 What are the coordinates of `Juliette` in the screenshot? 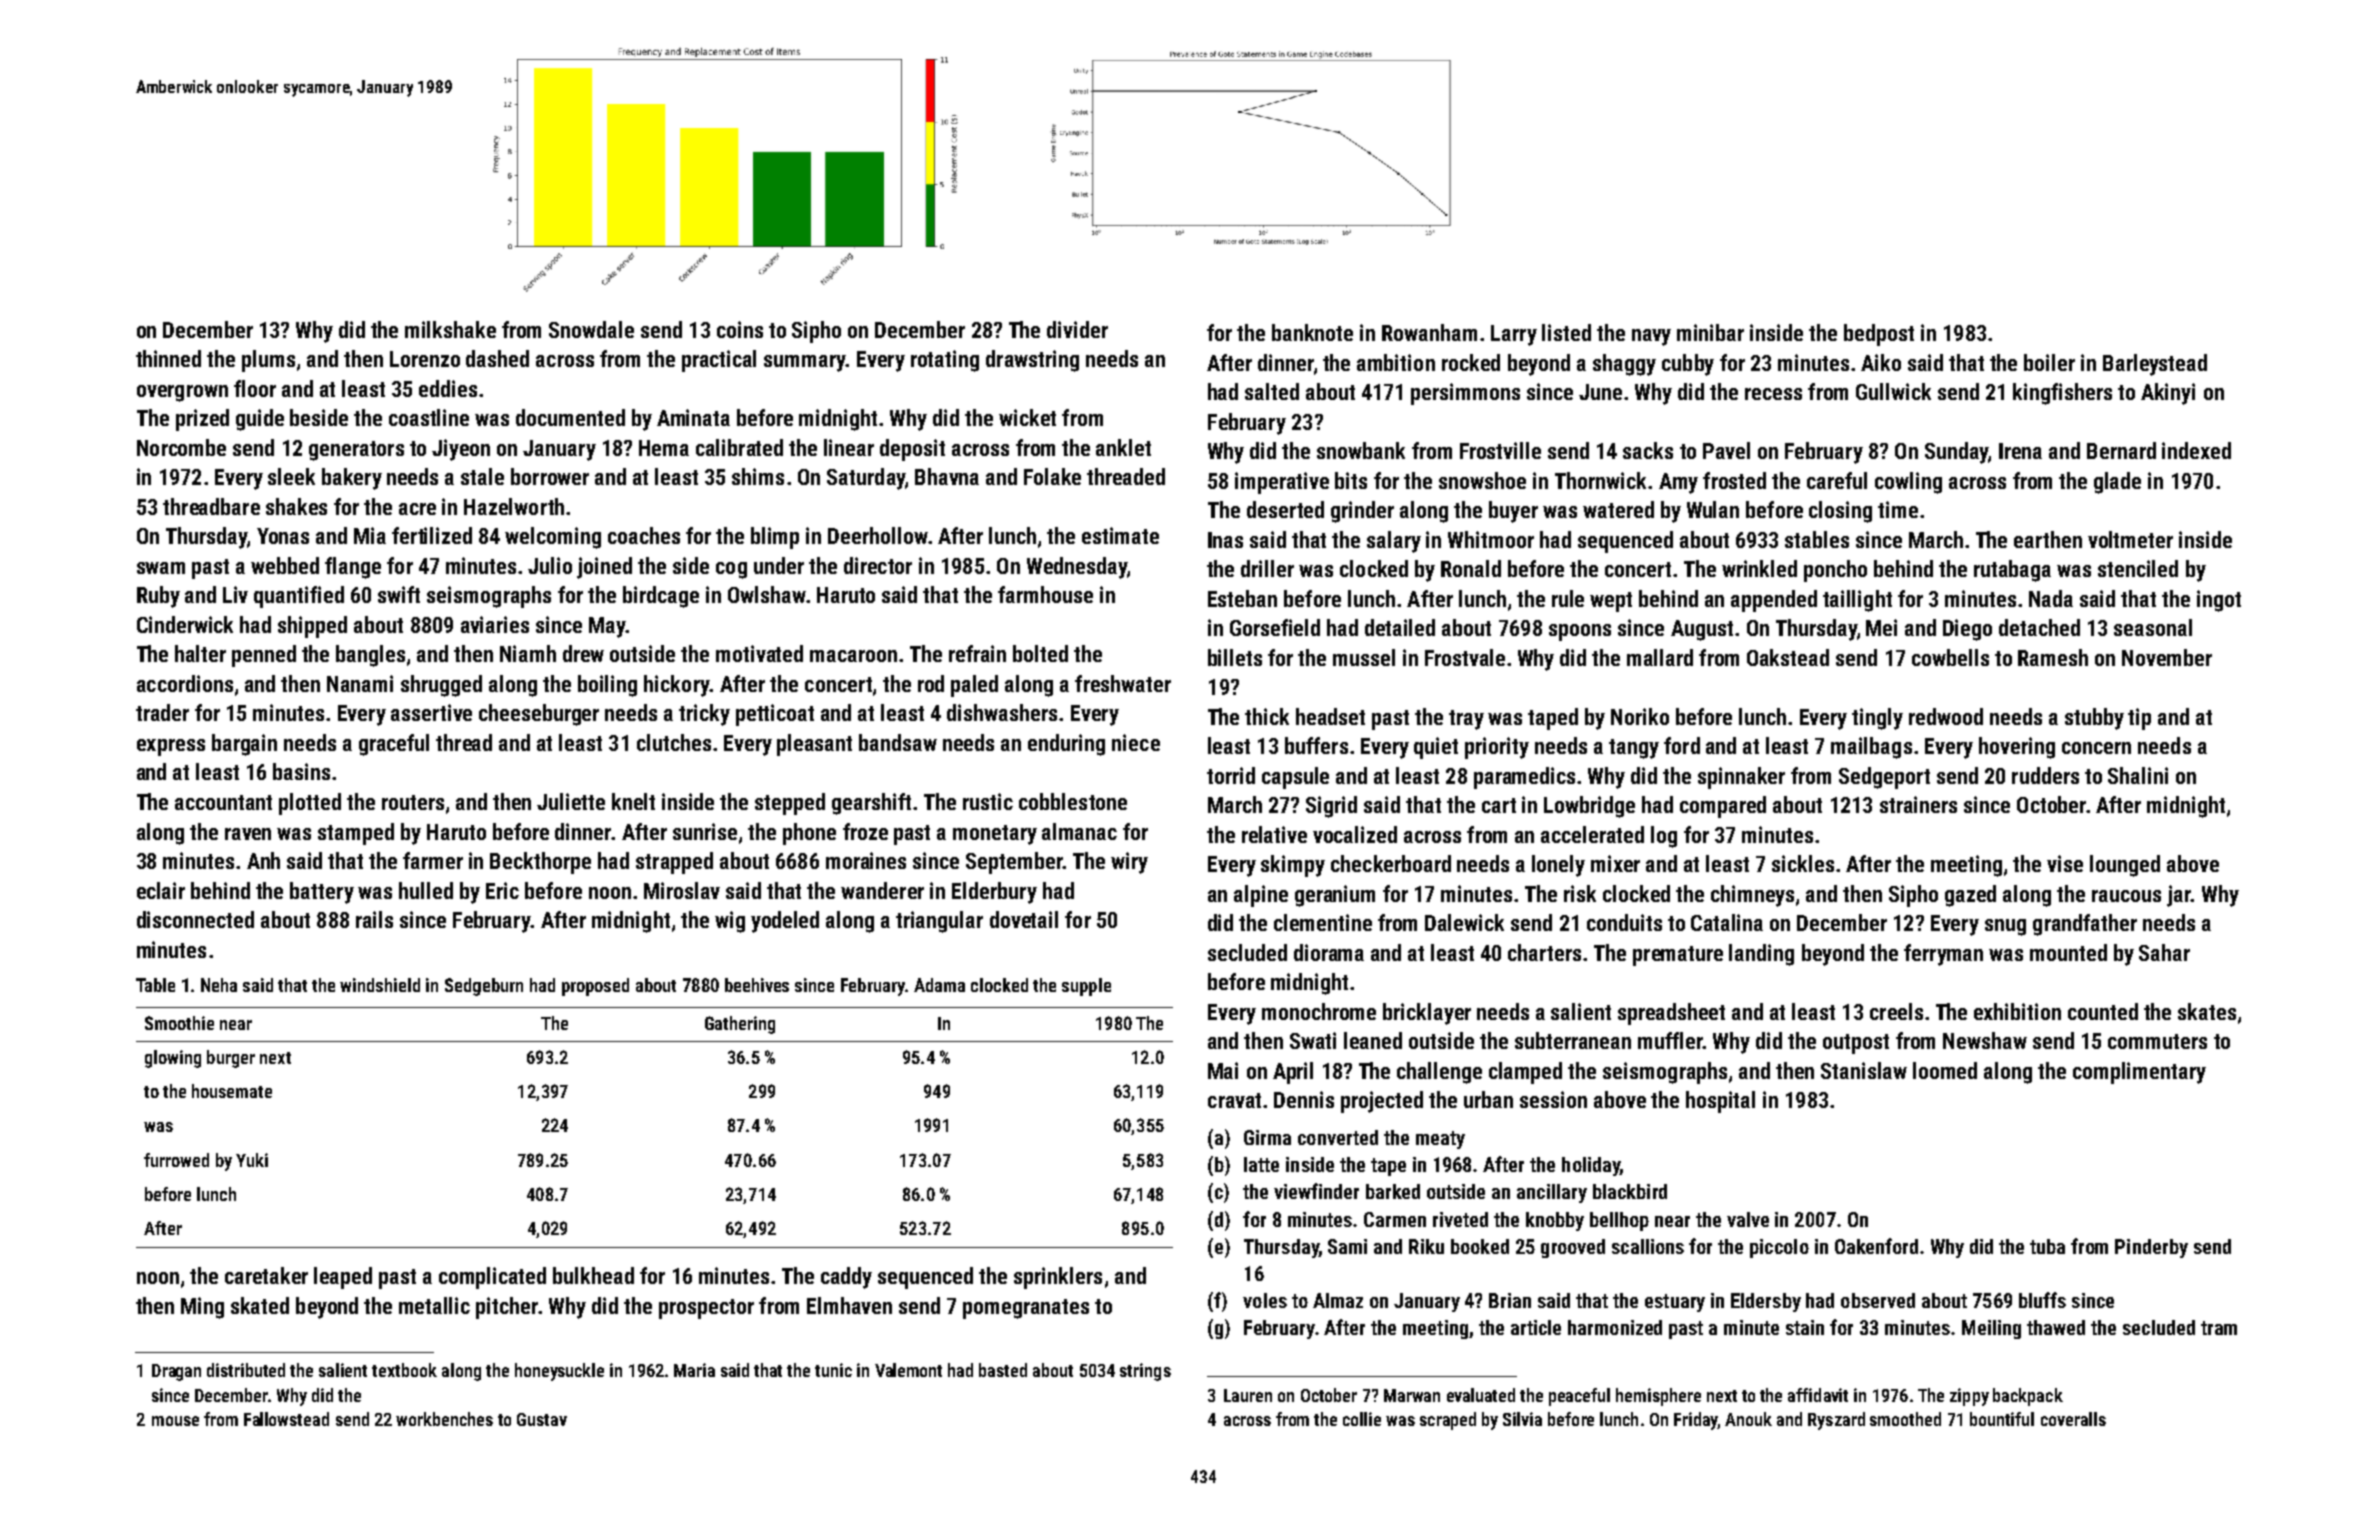 It's located at (571, 801).
